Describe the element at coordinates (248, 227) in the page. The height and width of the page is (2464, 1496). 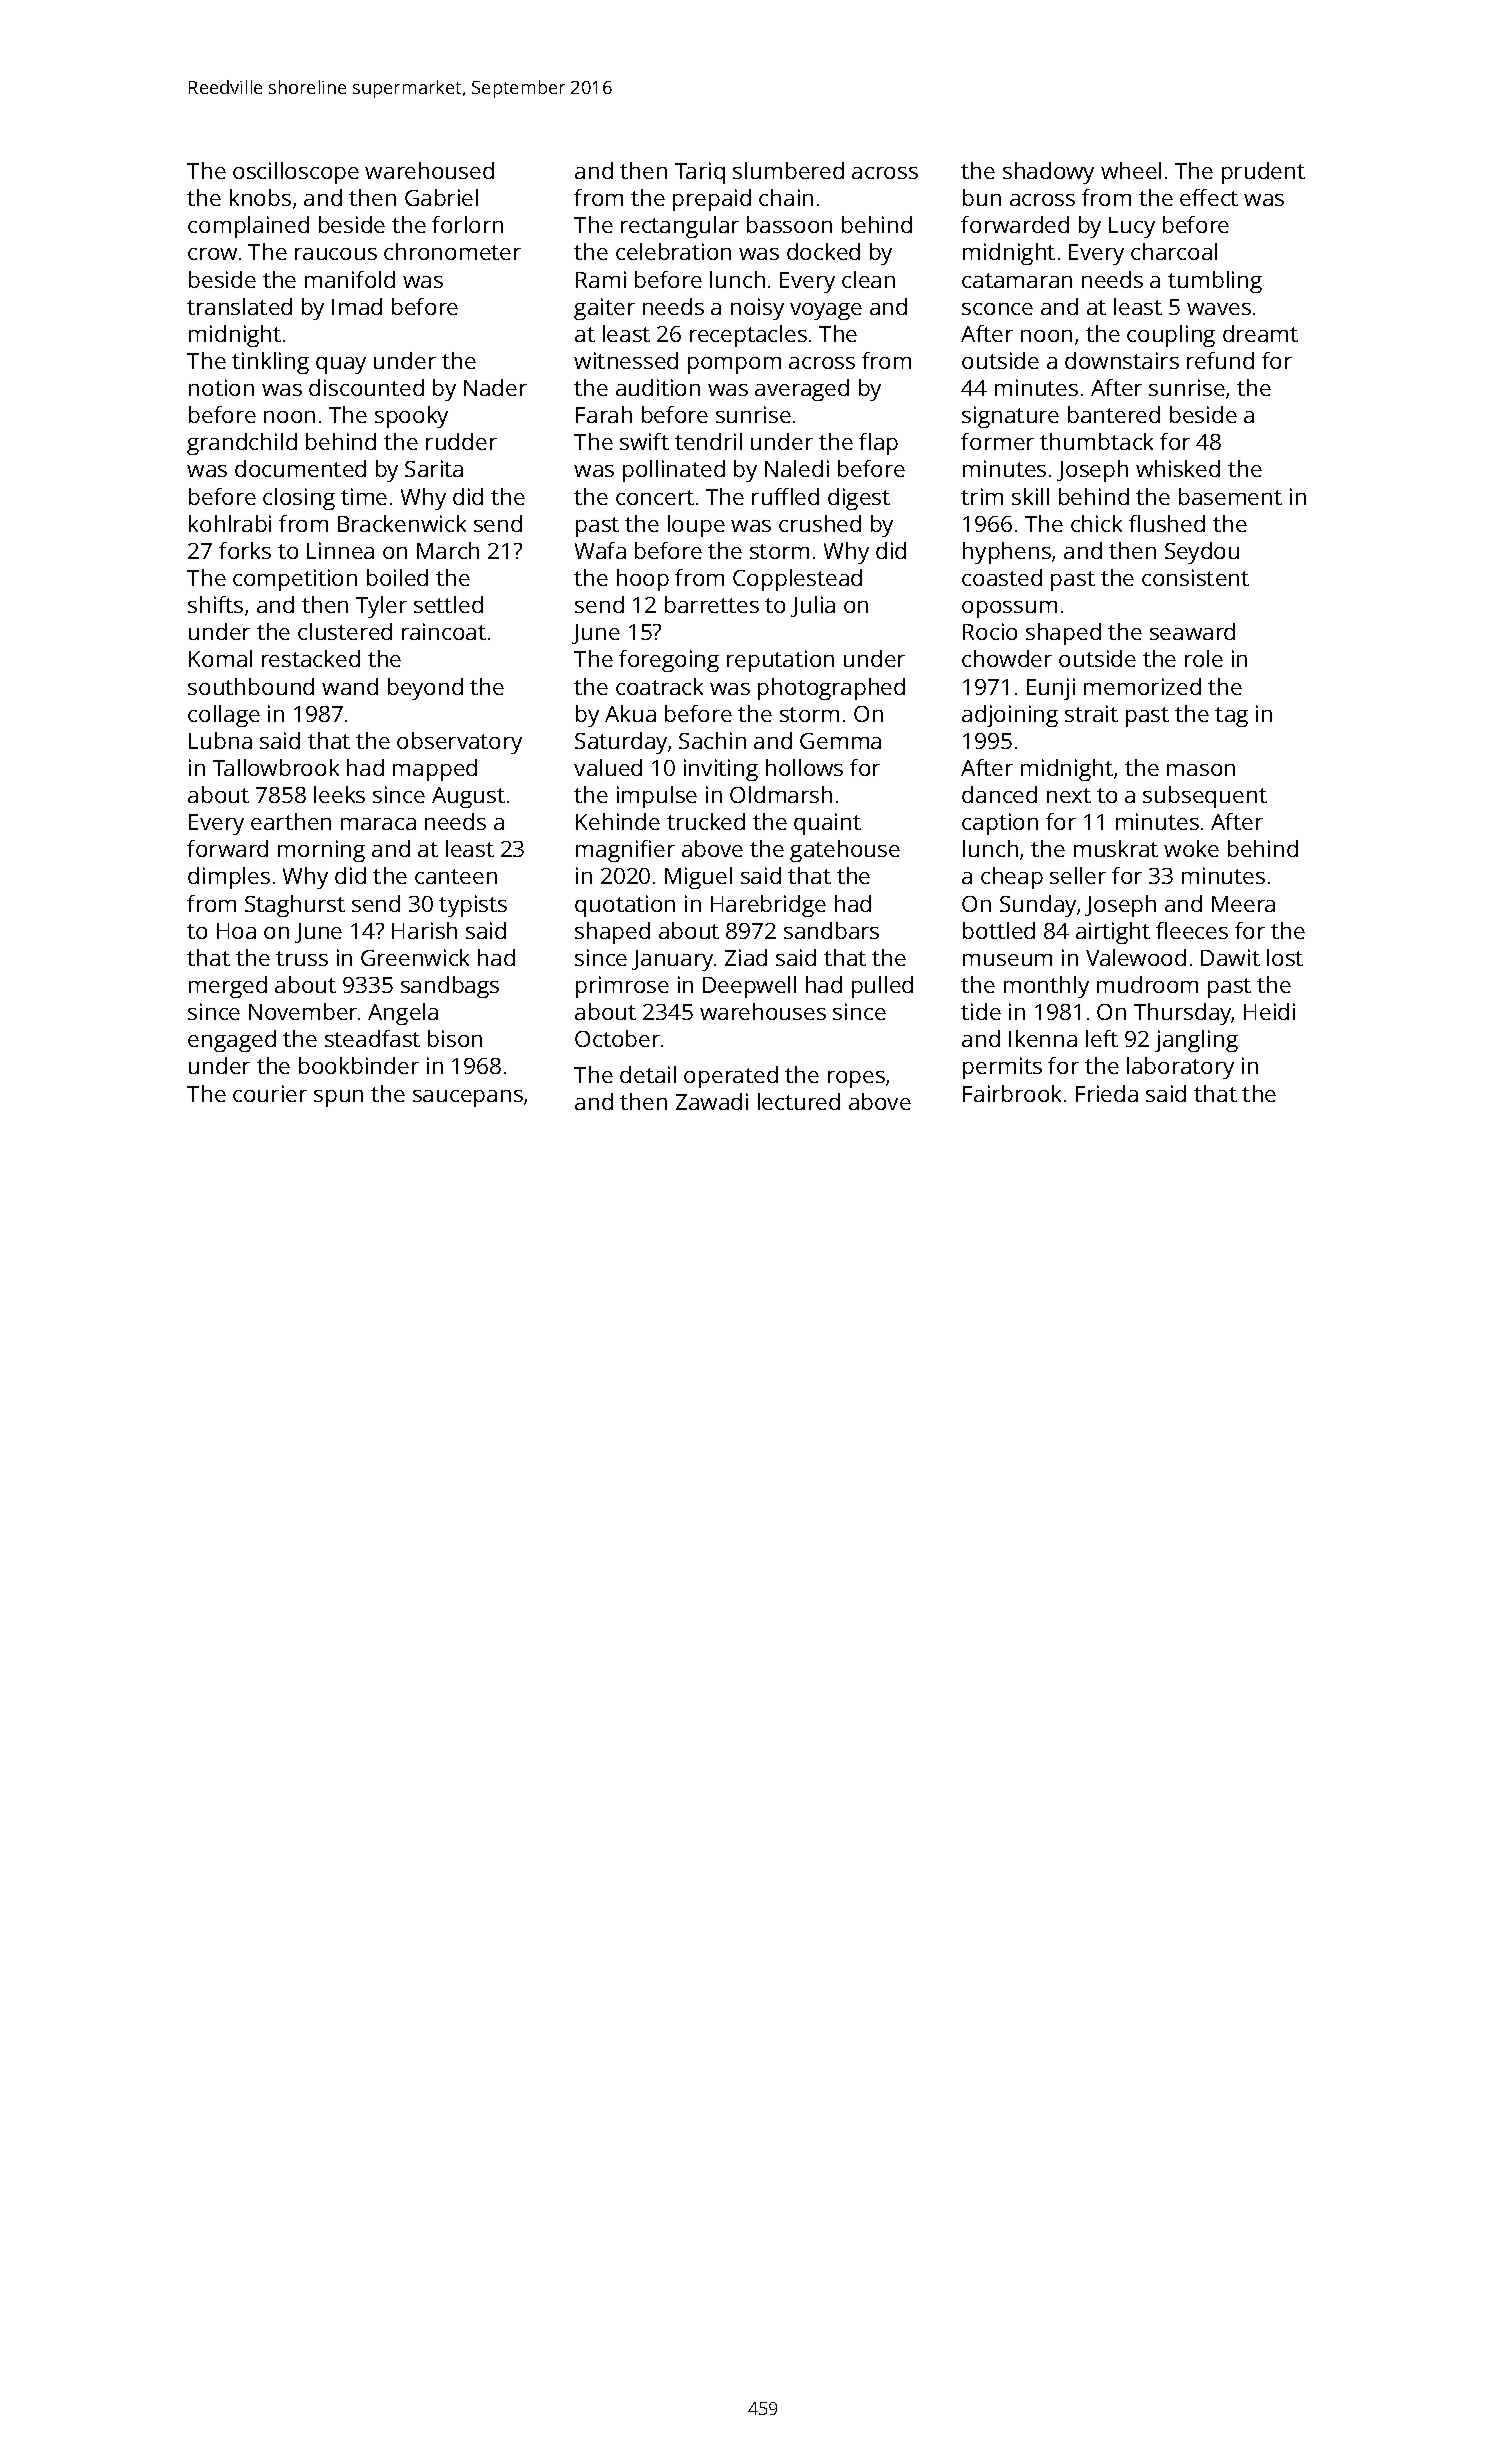
I see `complained` at that location.
